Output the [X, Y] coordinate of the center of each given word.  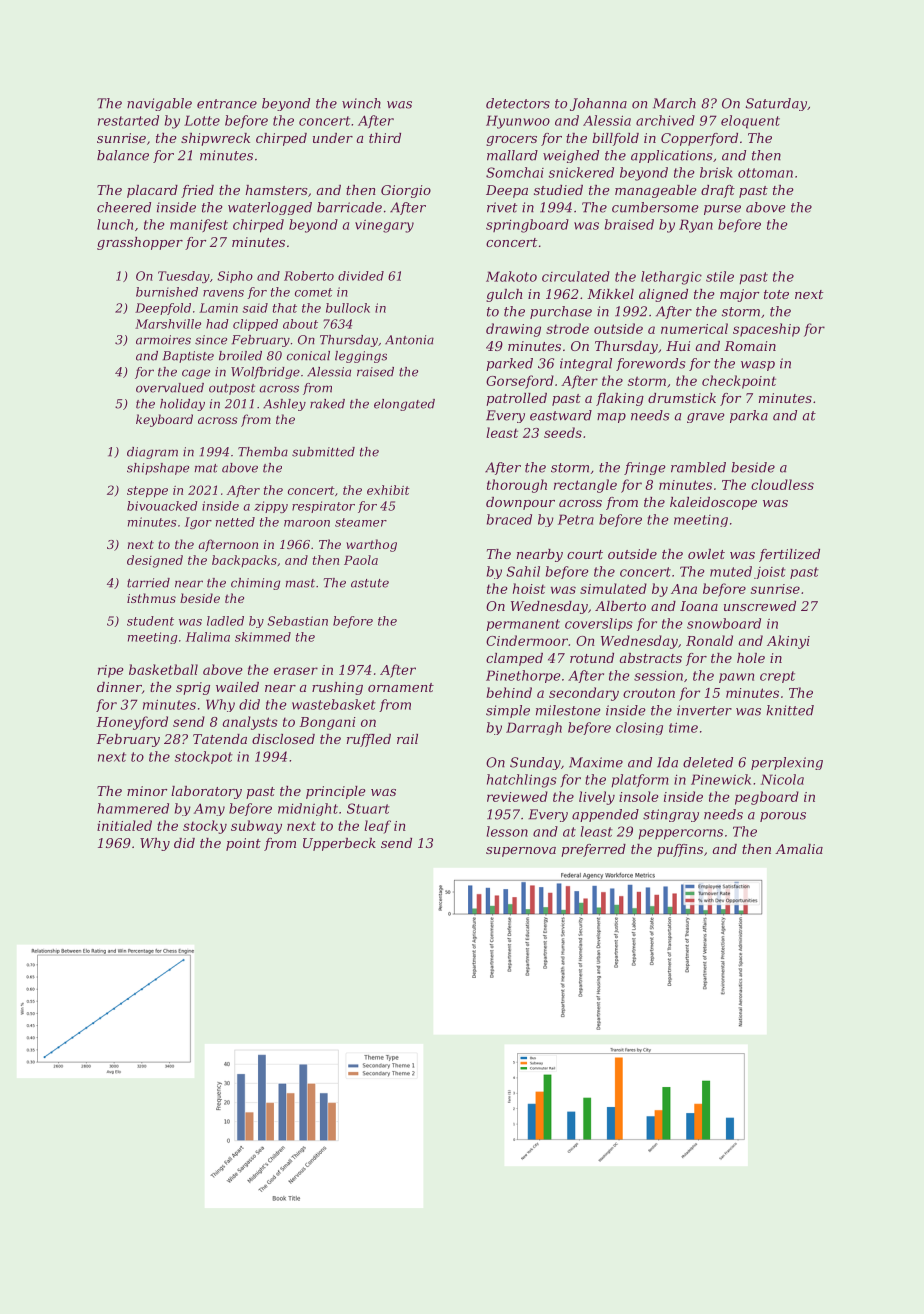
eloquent [750, 122]
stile [720, 276]
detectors [518, 103]
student [150, 621]
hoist [529, 588]
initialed [124, 825]
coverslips [599, 624]
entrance [227, 104]
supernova [521, 852]
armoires [163, 340]
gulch [504, 295]
